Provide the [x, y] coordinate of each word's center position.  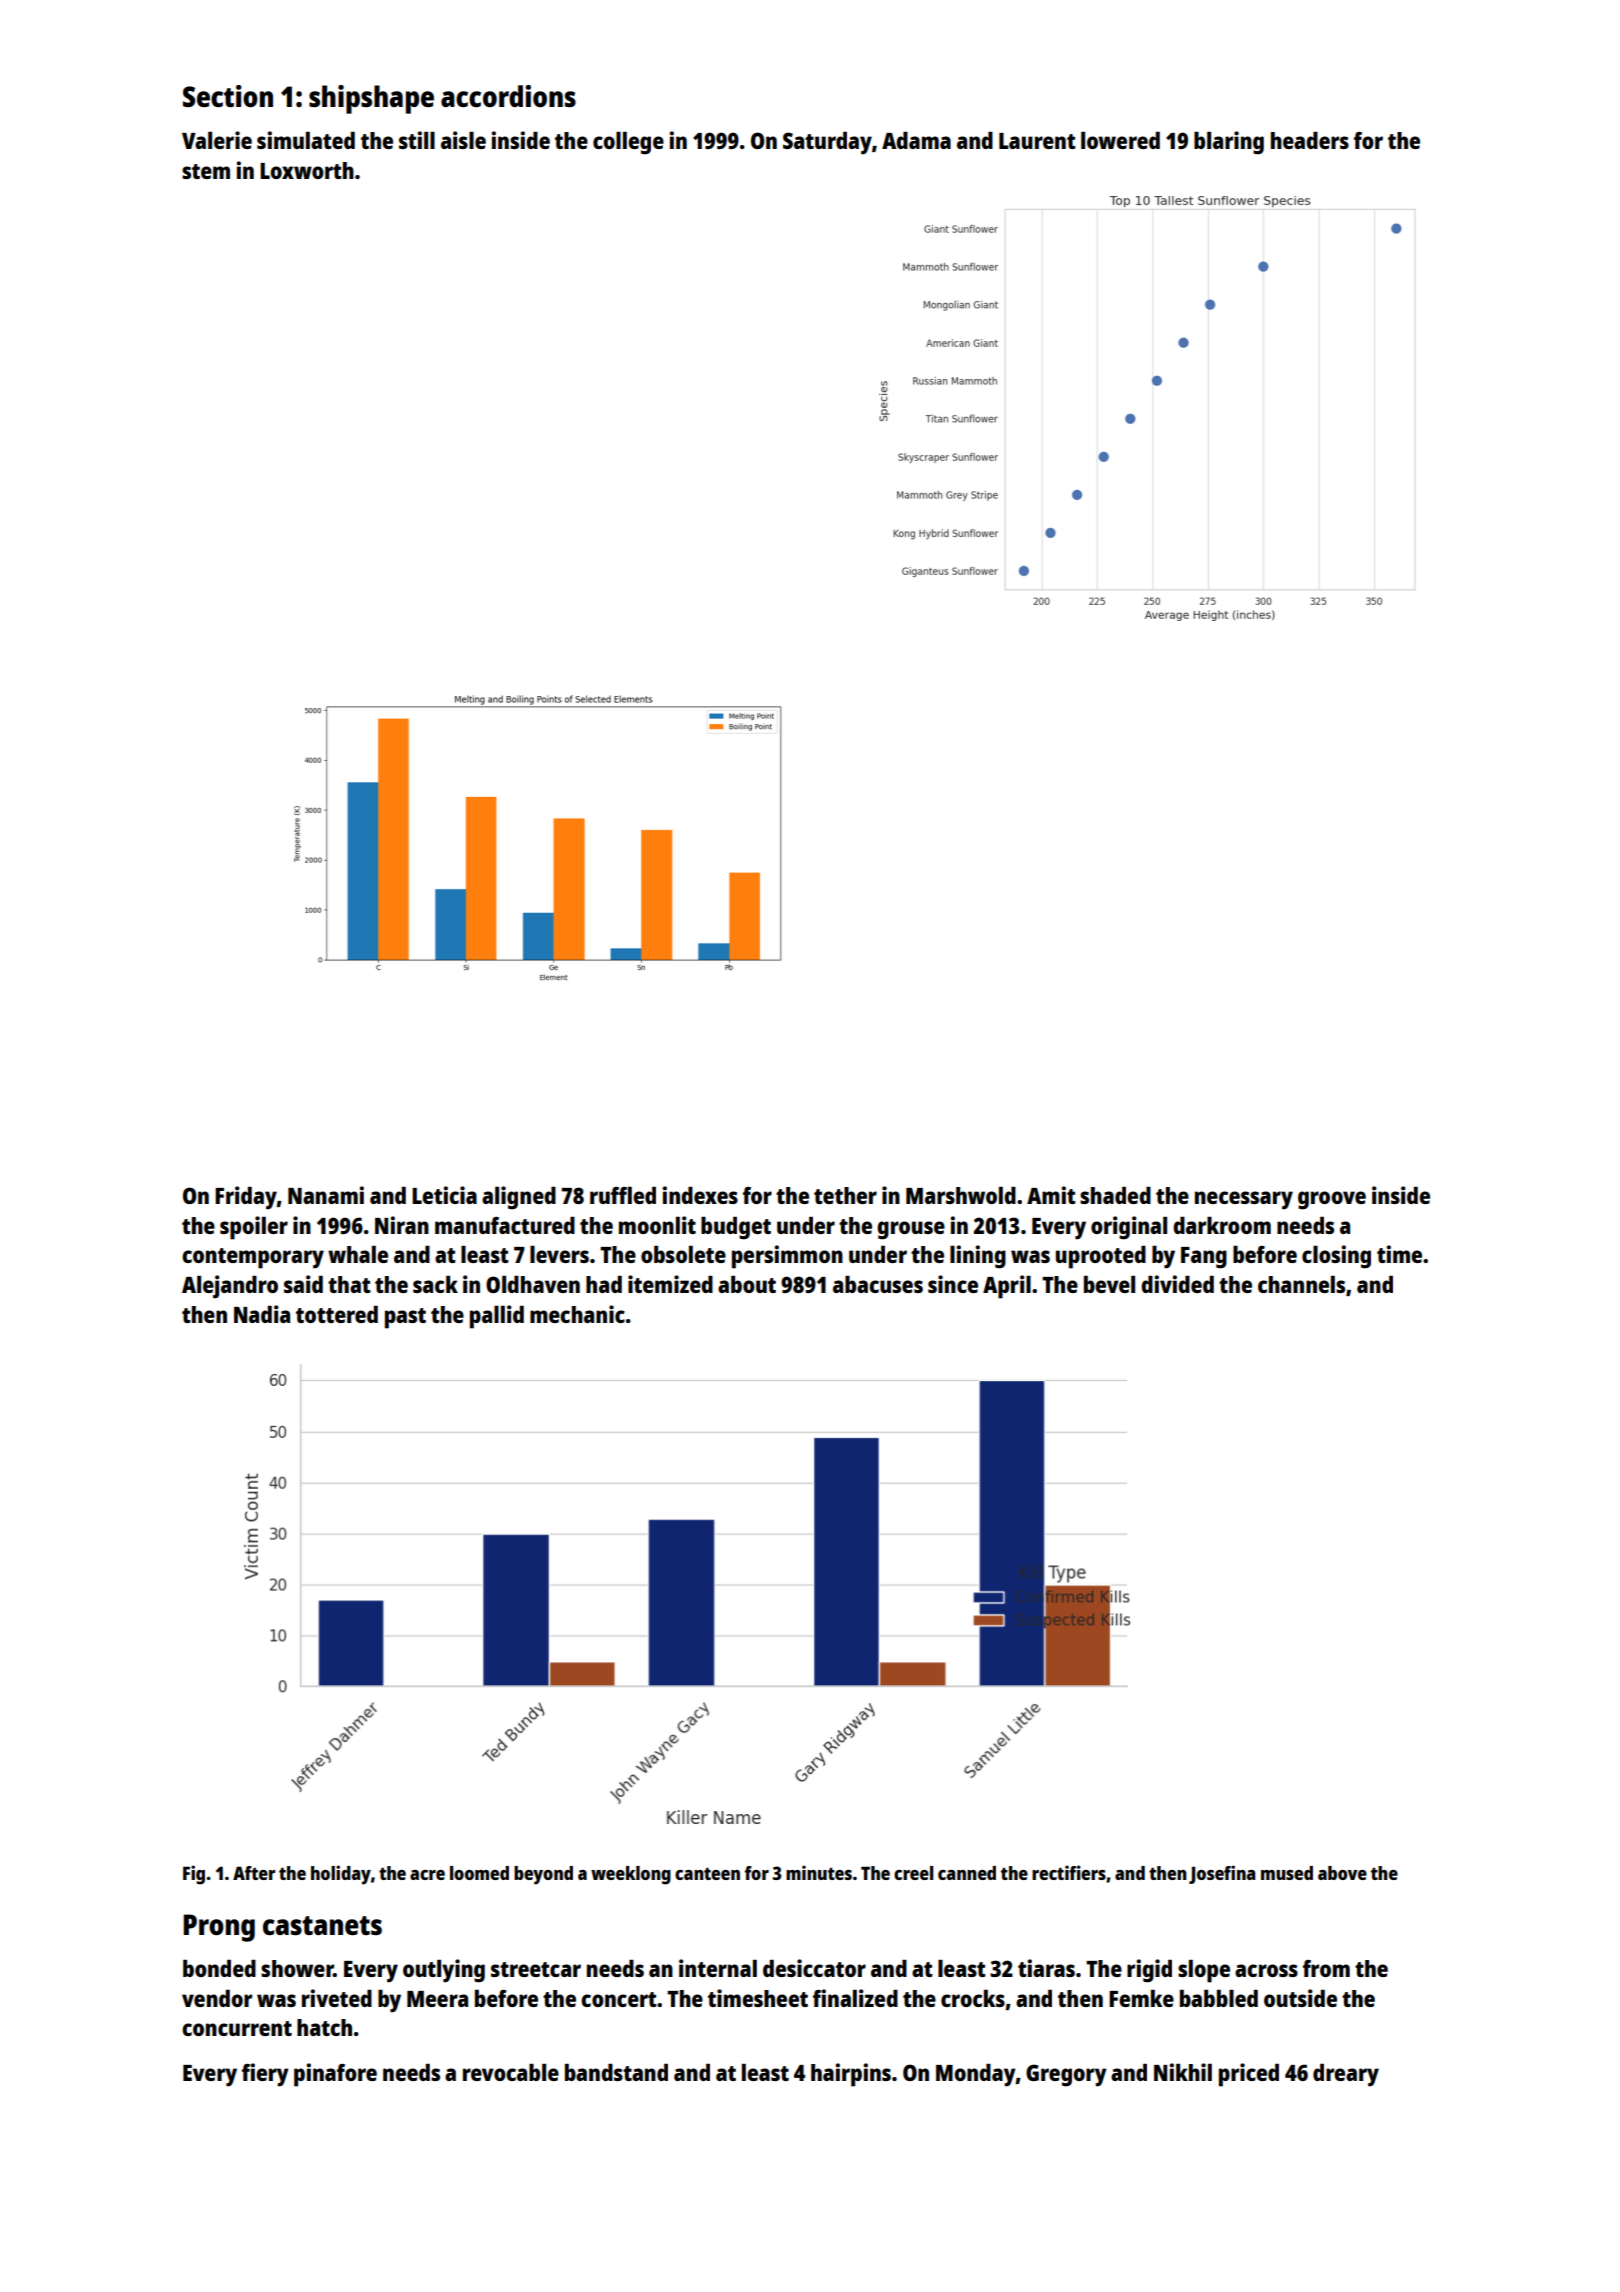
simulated [306, 140]
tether [845, 1195]
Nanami [326, 1195]
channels [1301, 1284]
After [254, 1873]
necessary [1244, 1200]
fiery [265, 2075]
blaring [1229, 143]
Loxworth [307, 170]
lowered [1120, 140]
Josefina [1222, 1874]
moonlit [657, 1225]
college [628, 143]
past [405, 1318]
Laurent [1037, 141]
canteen [707, 1874]
